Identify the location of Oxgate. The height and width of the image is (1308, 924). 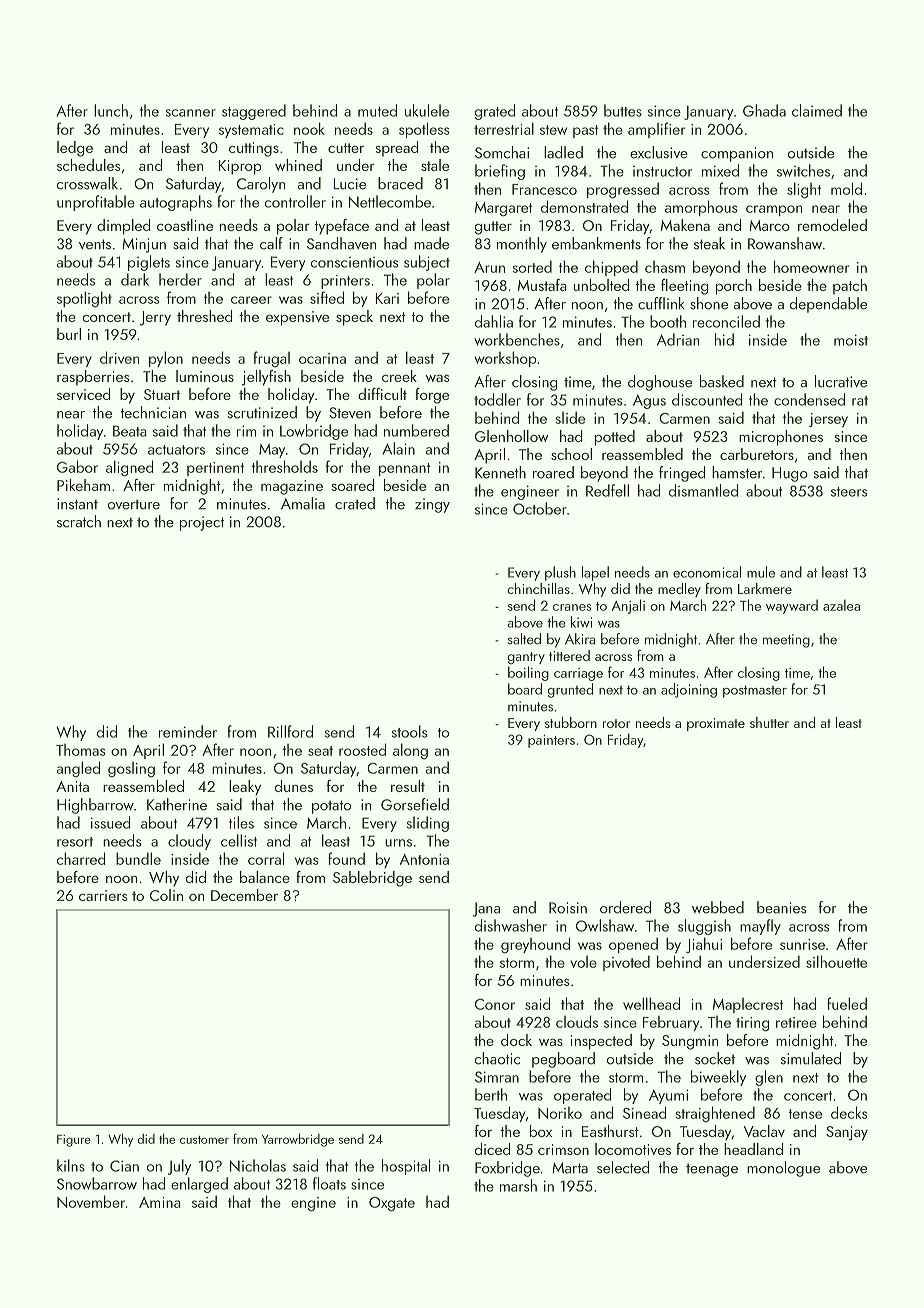
(392, 1204).
